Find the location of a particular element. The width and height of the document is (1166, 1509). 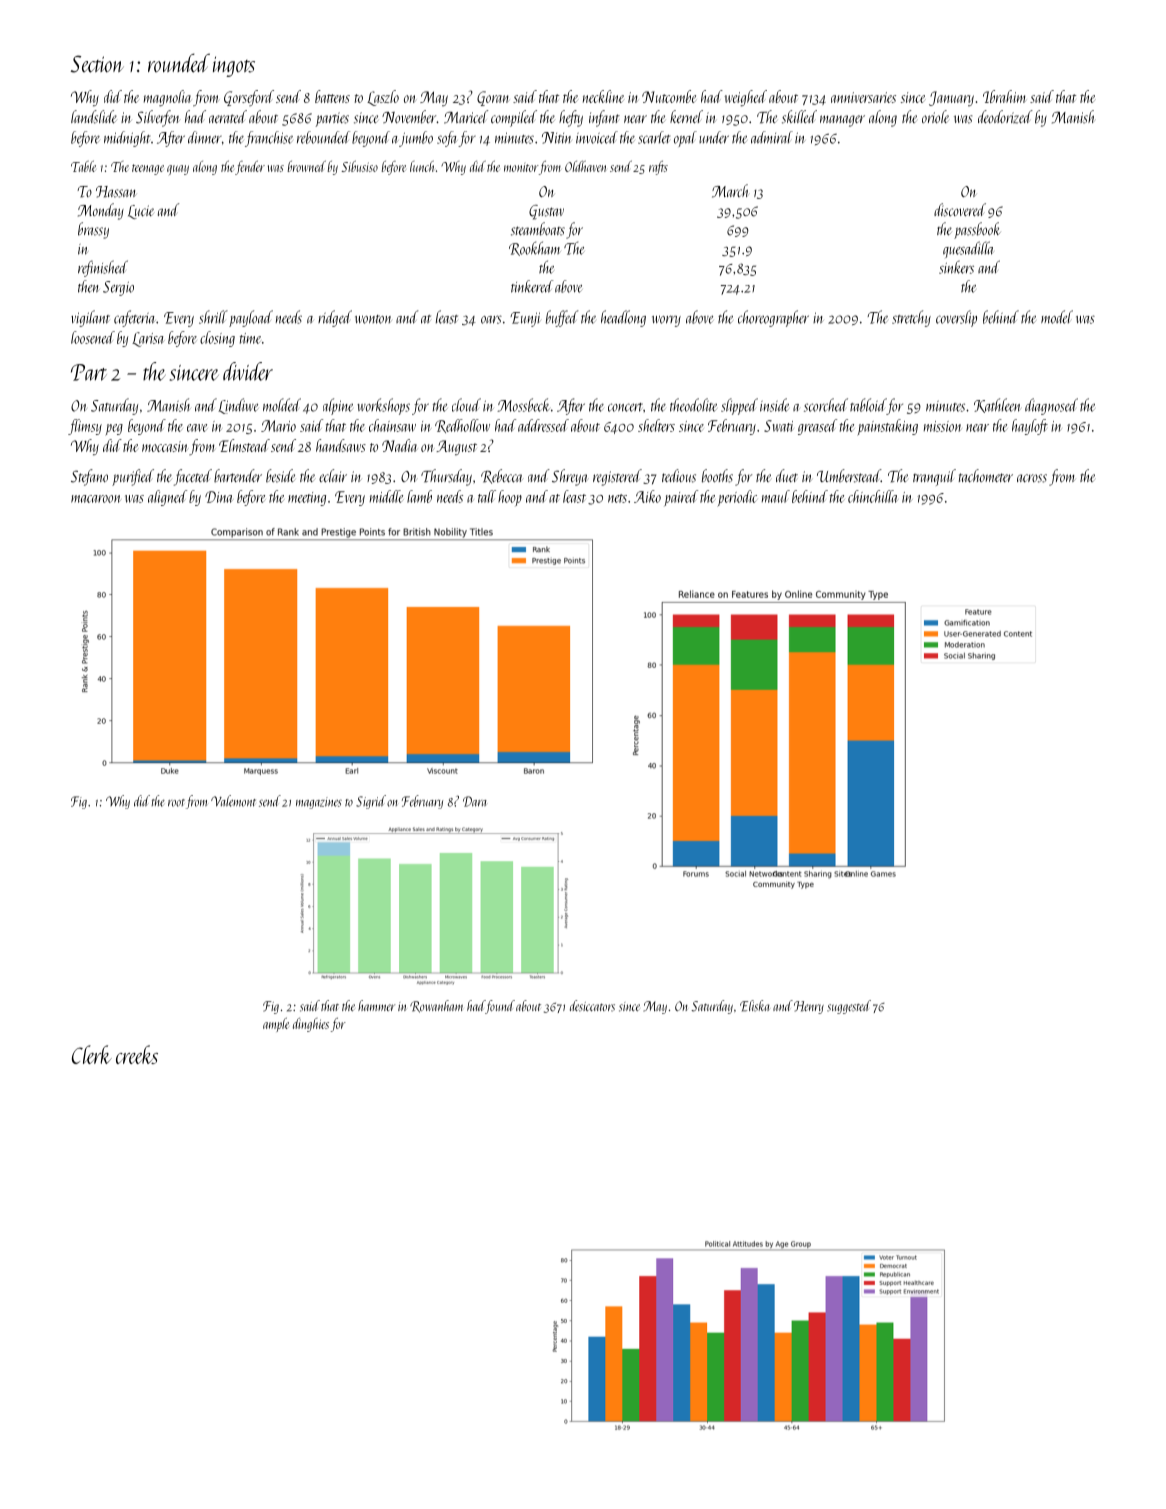

Dara is located at coordinates (475, 801).
